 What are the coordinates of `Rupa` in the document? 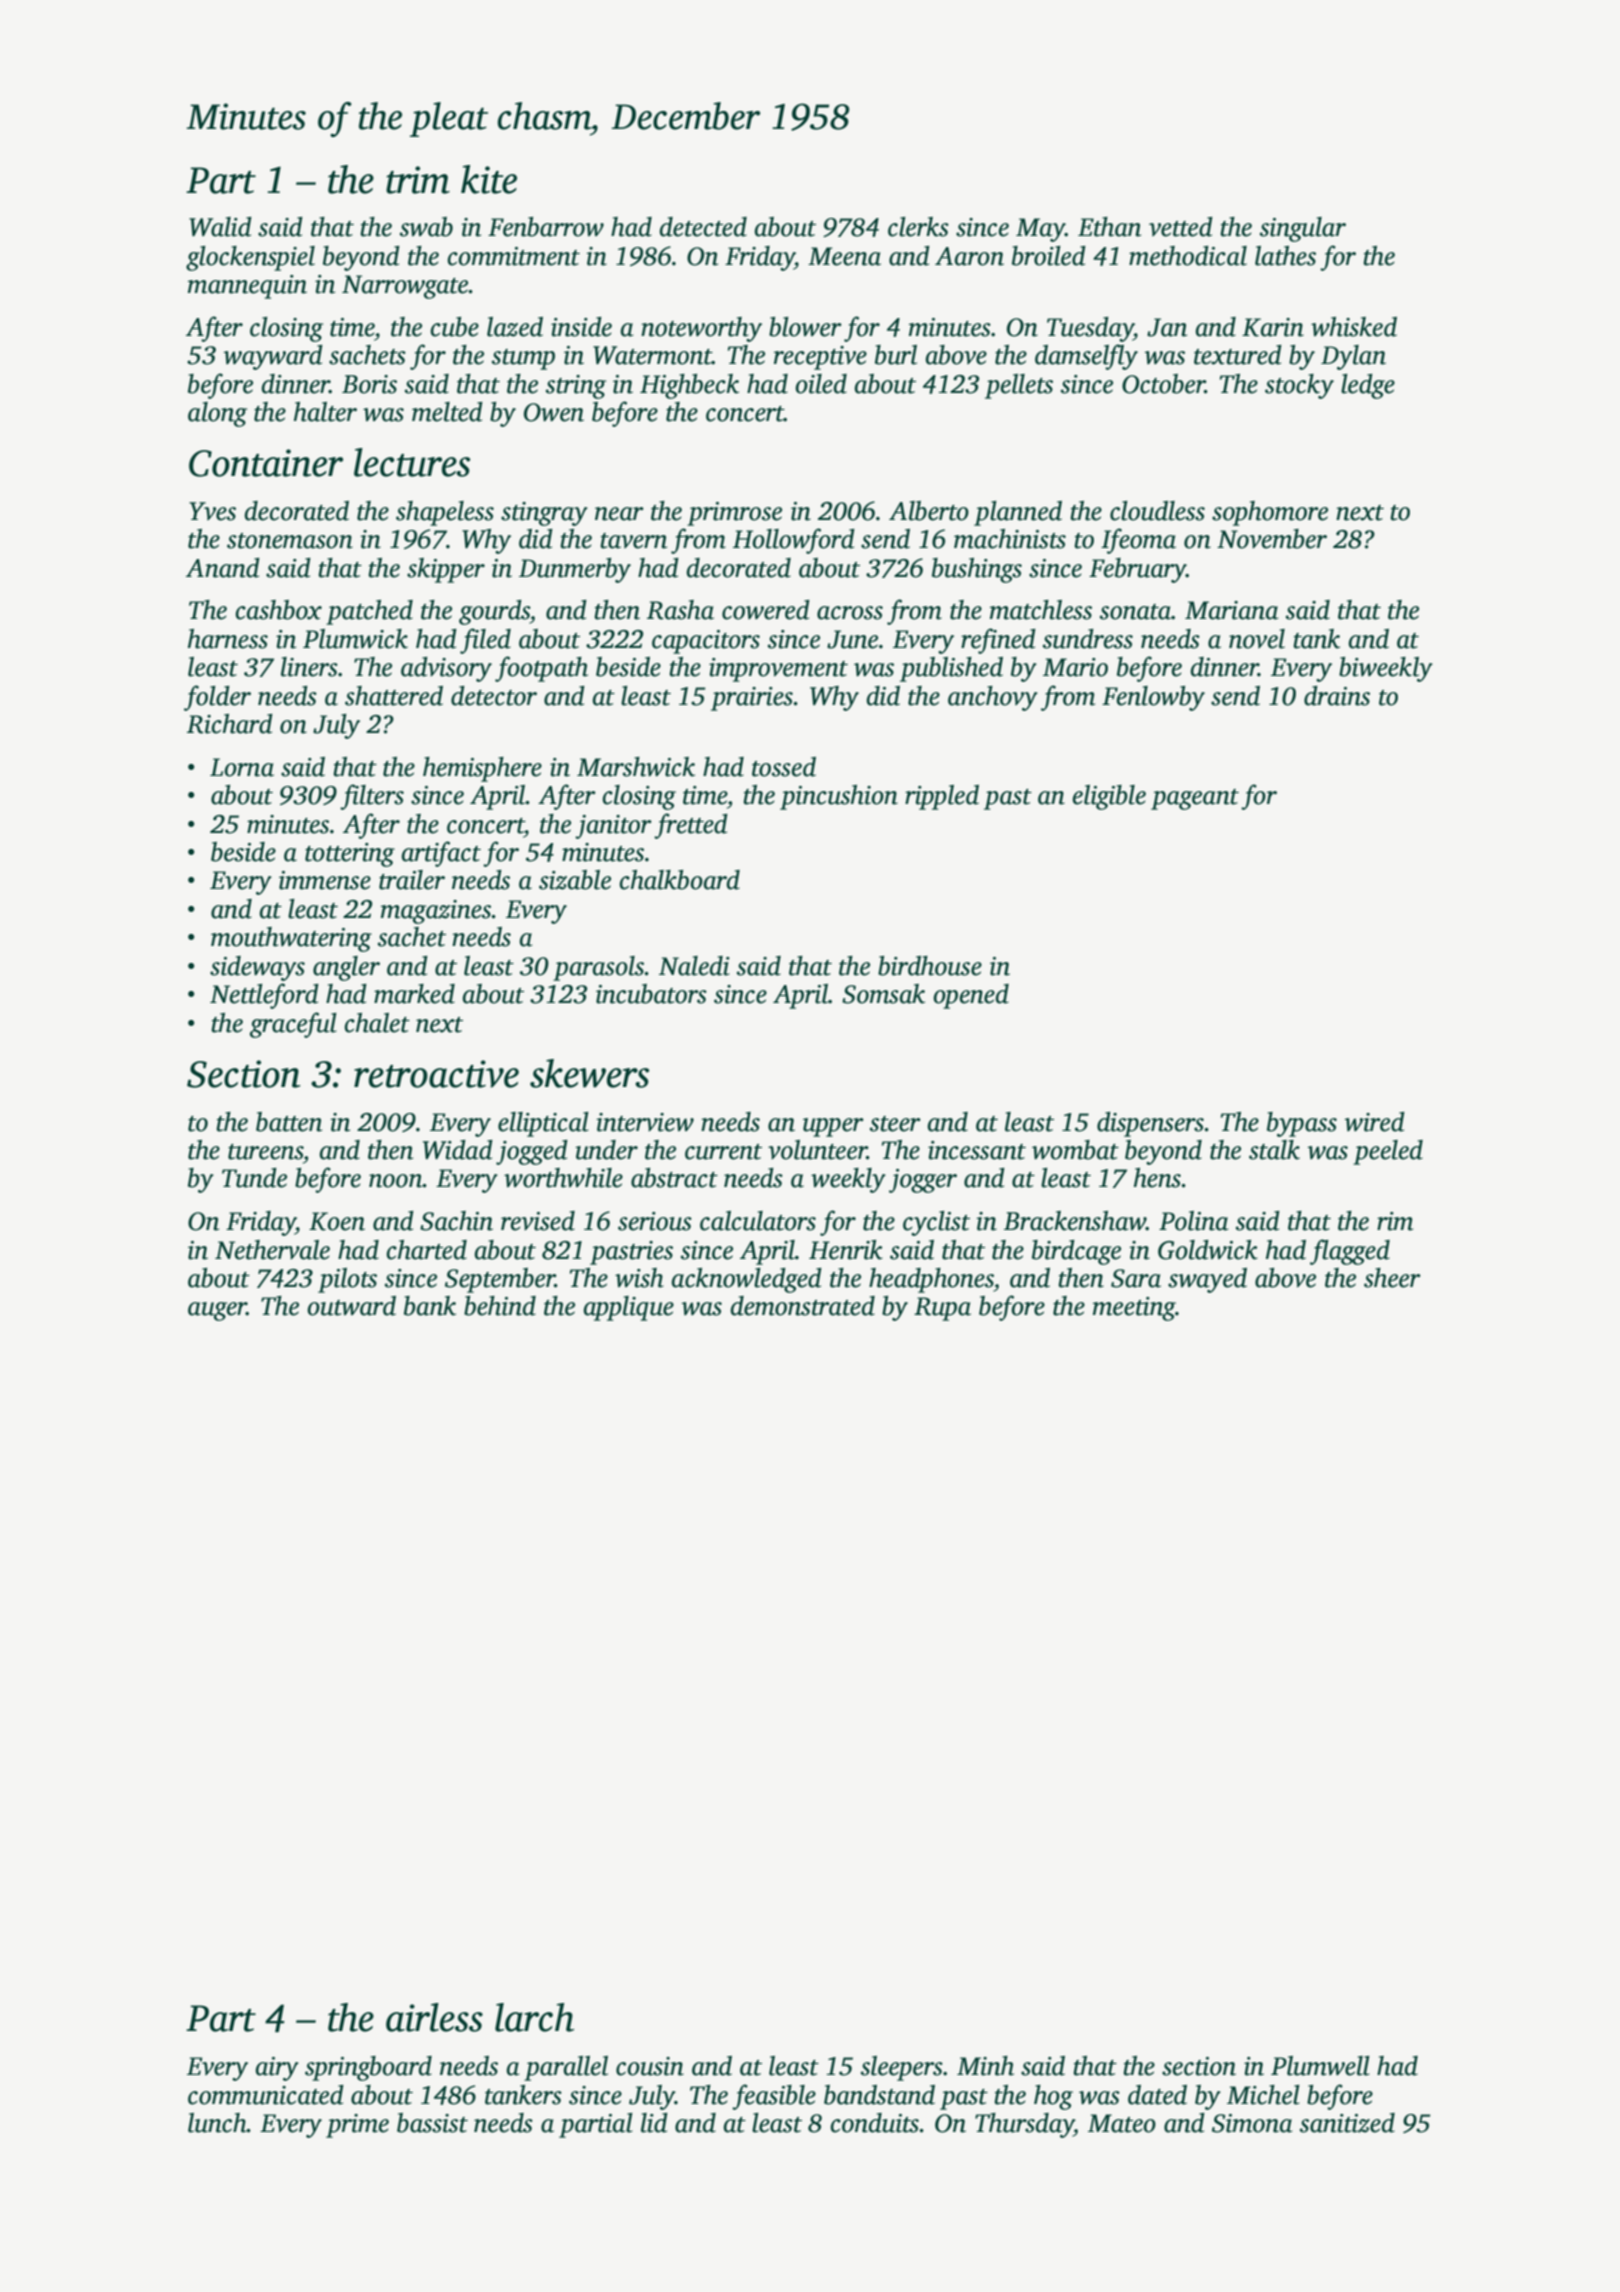 It's located at (942, 1309).
